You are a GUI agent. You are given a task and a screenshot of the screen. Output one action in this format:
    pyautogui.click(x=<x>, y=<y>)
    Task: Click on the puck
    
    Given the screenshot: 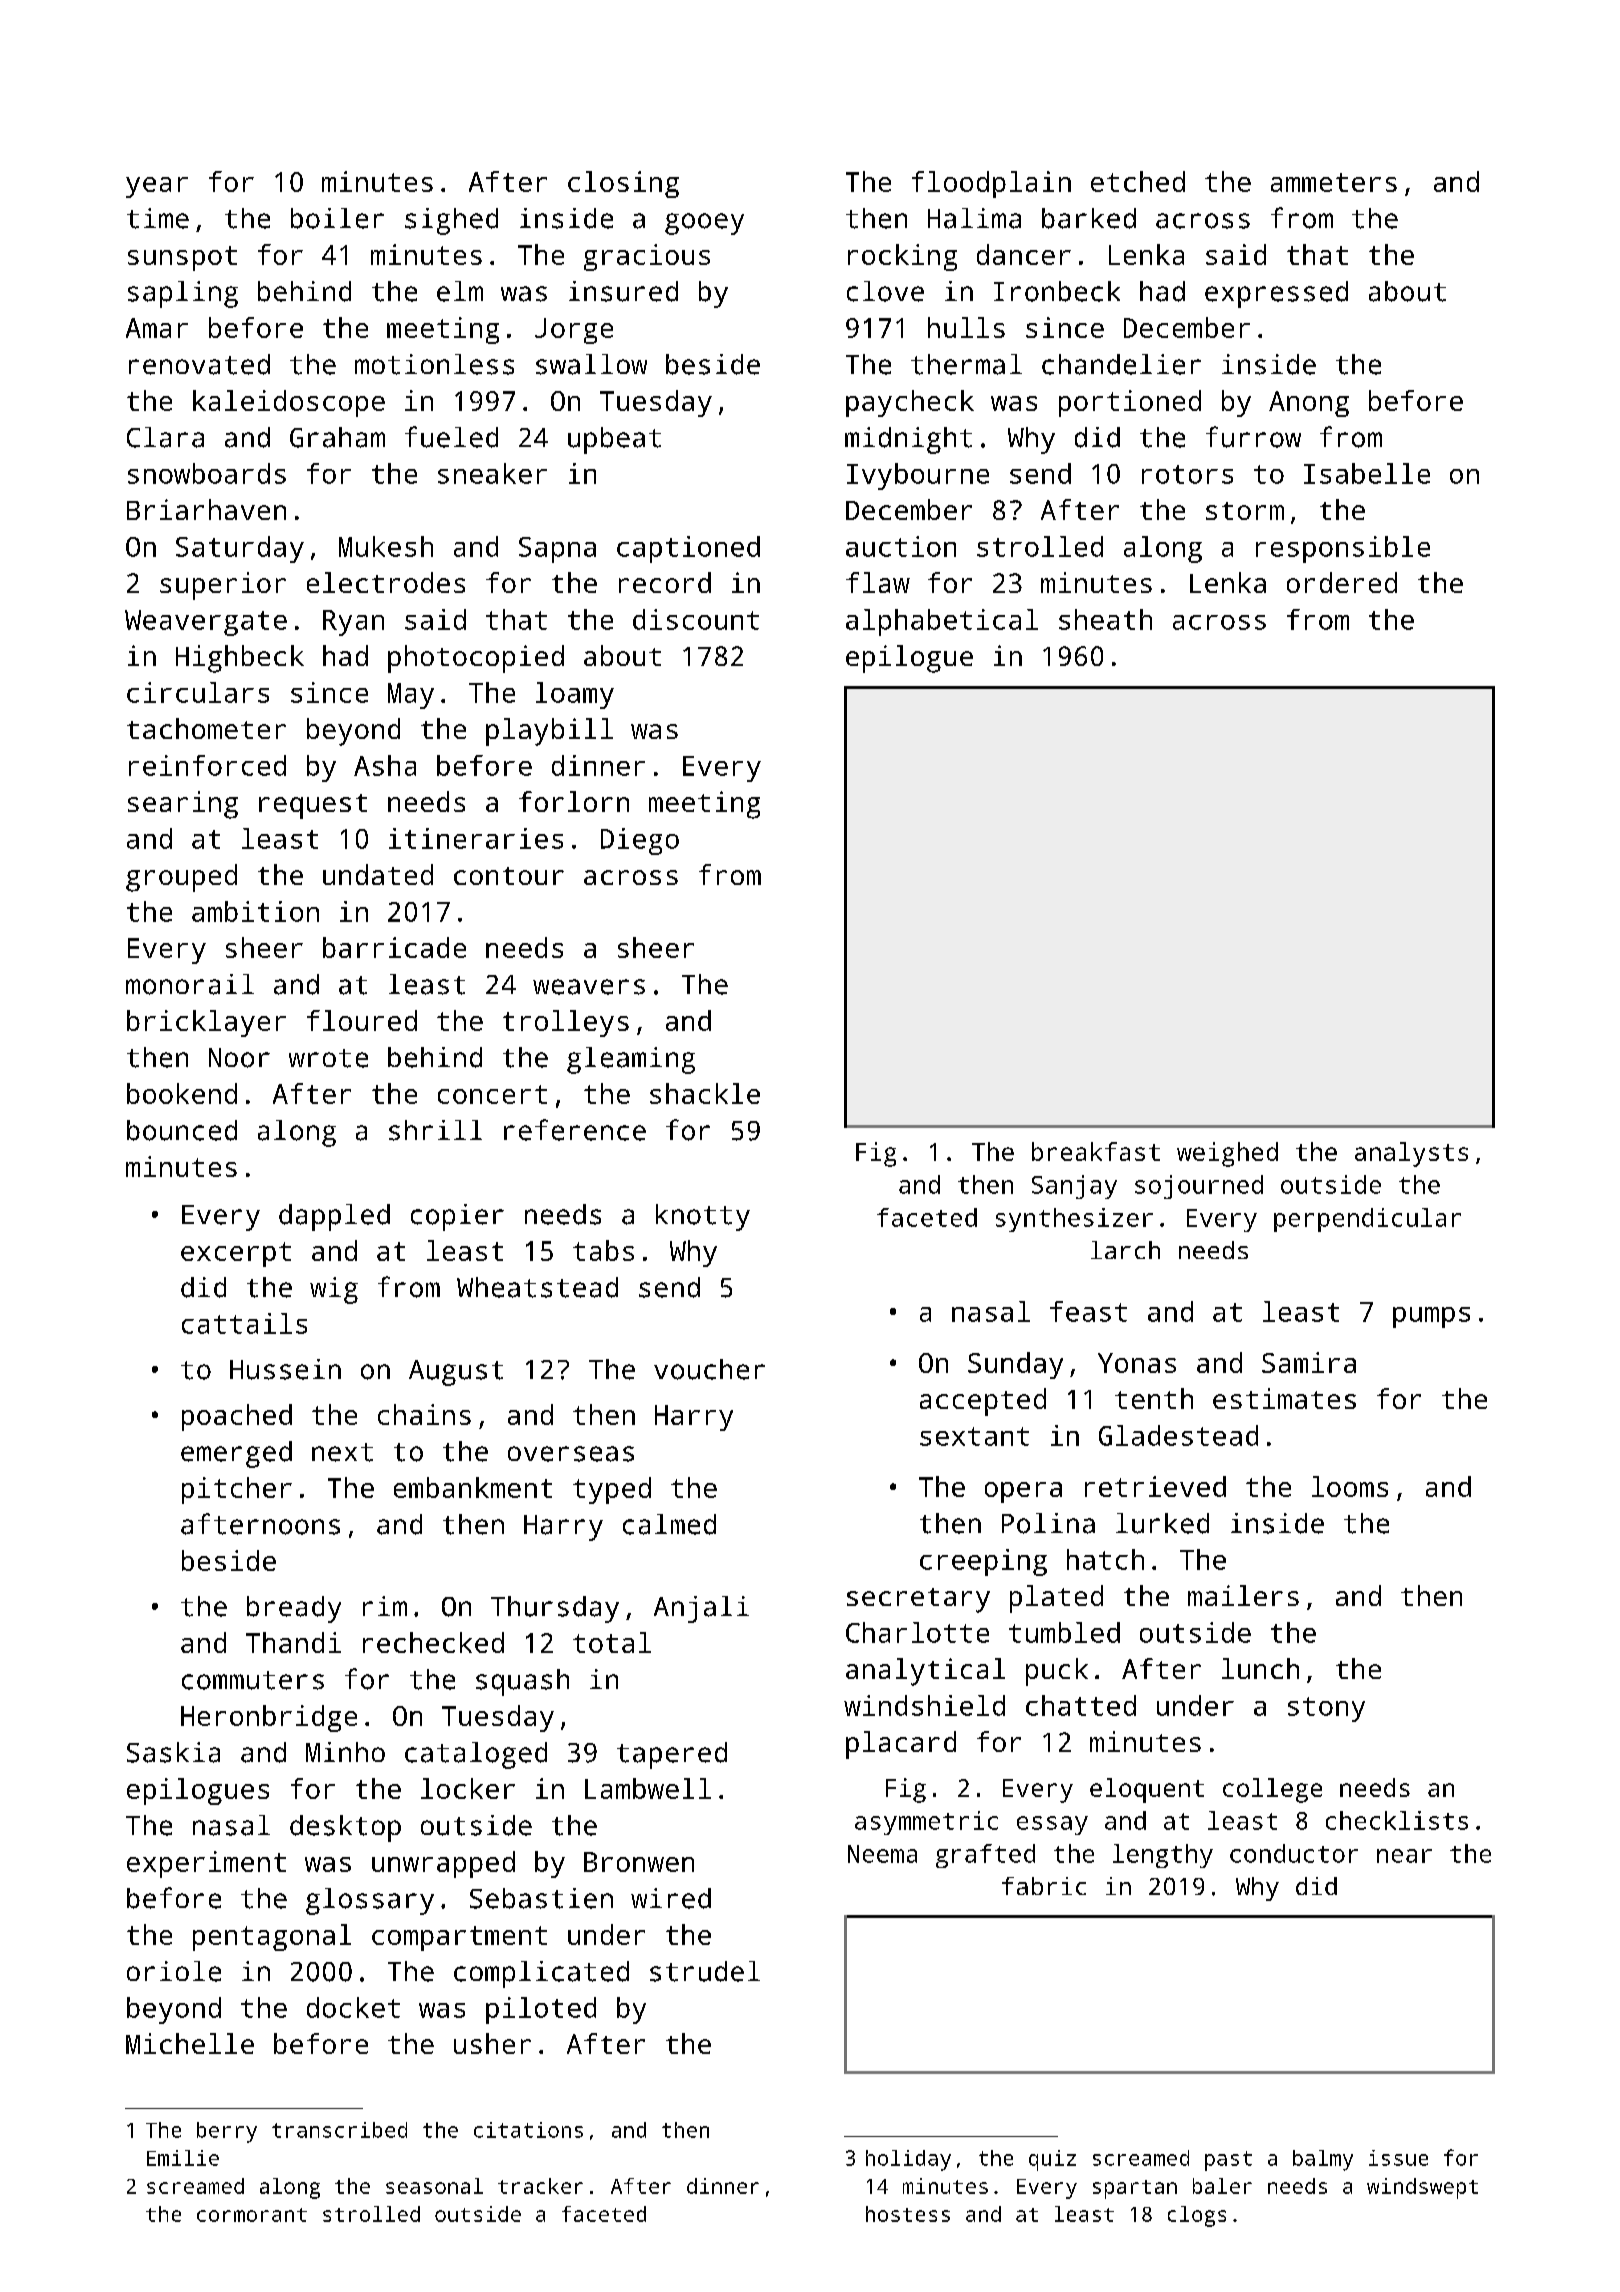 What is the action you would take?
    pyautogui.click(x=1057, y=1672)
